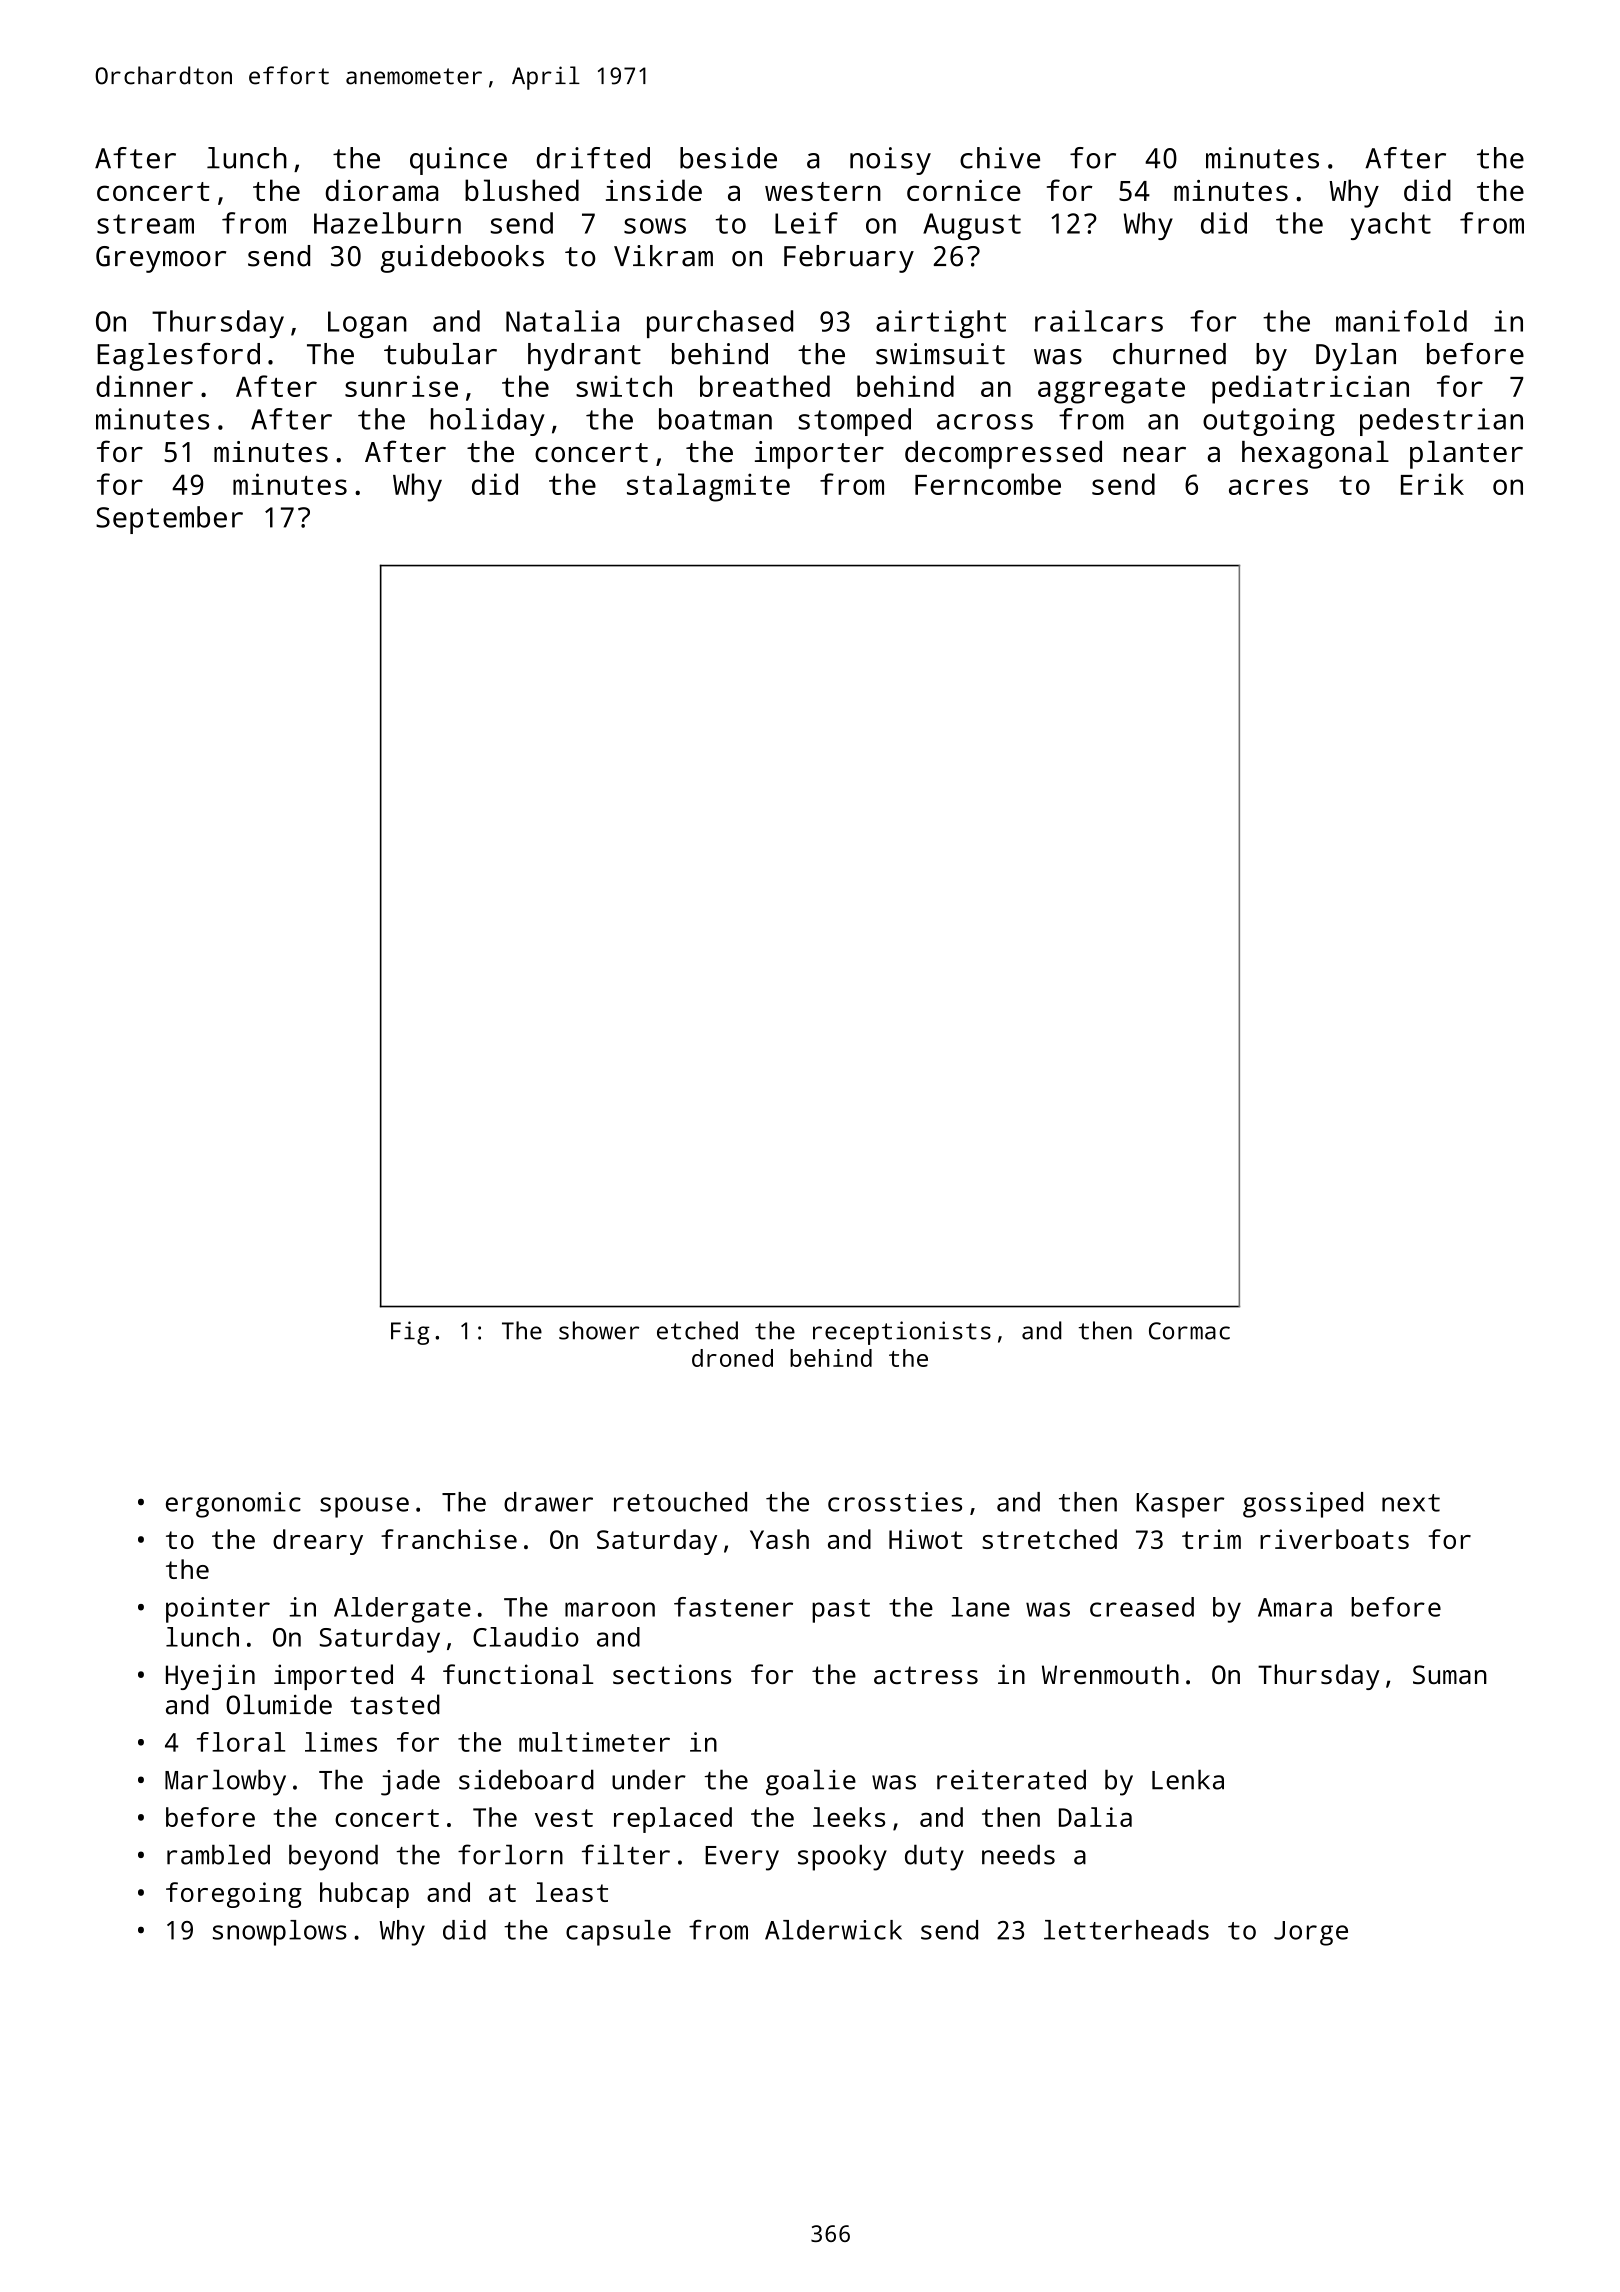 This screenshot has height=2292, width=1620. Describe the element at coordinates (1155, 455) in the screenshot. I see `near` at that location.
